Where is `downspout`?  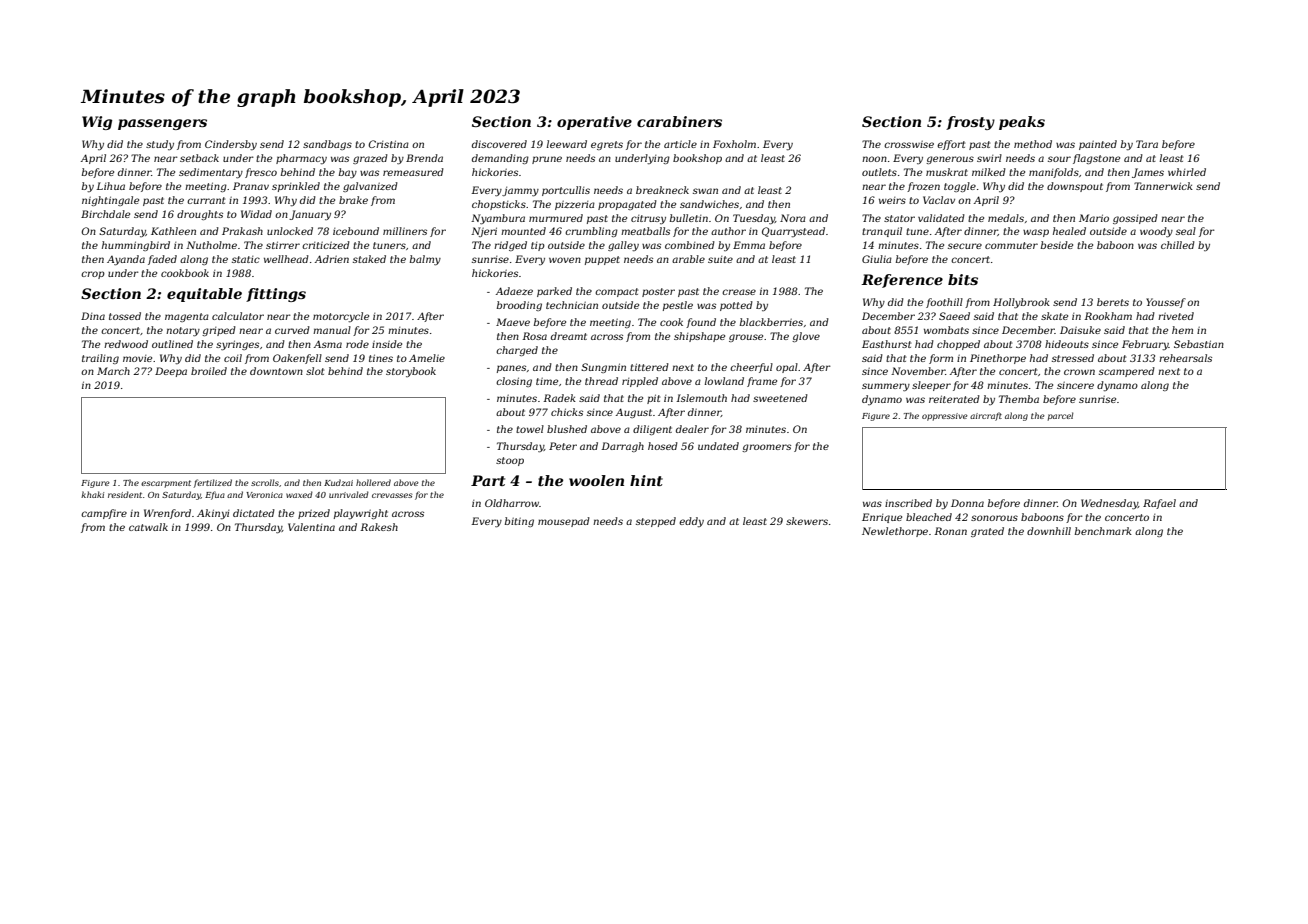 downspout is located at coordinates (1075, 187).
